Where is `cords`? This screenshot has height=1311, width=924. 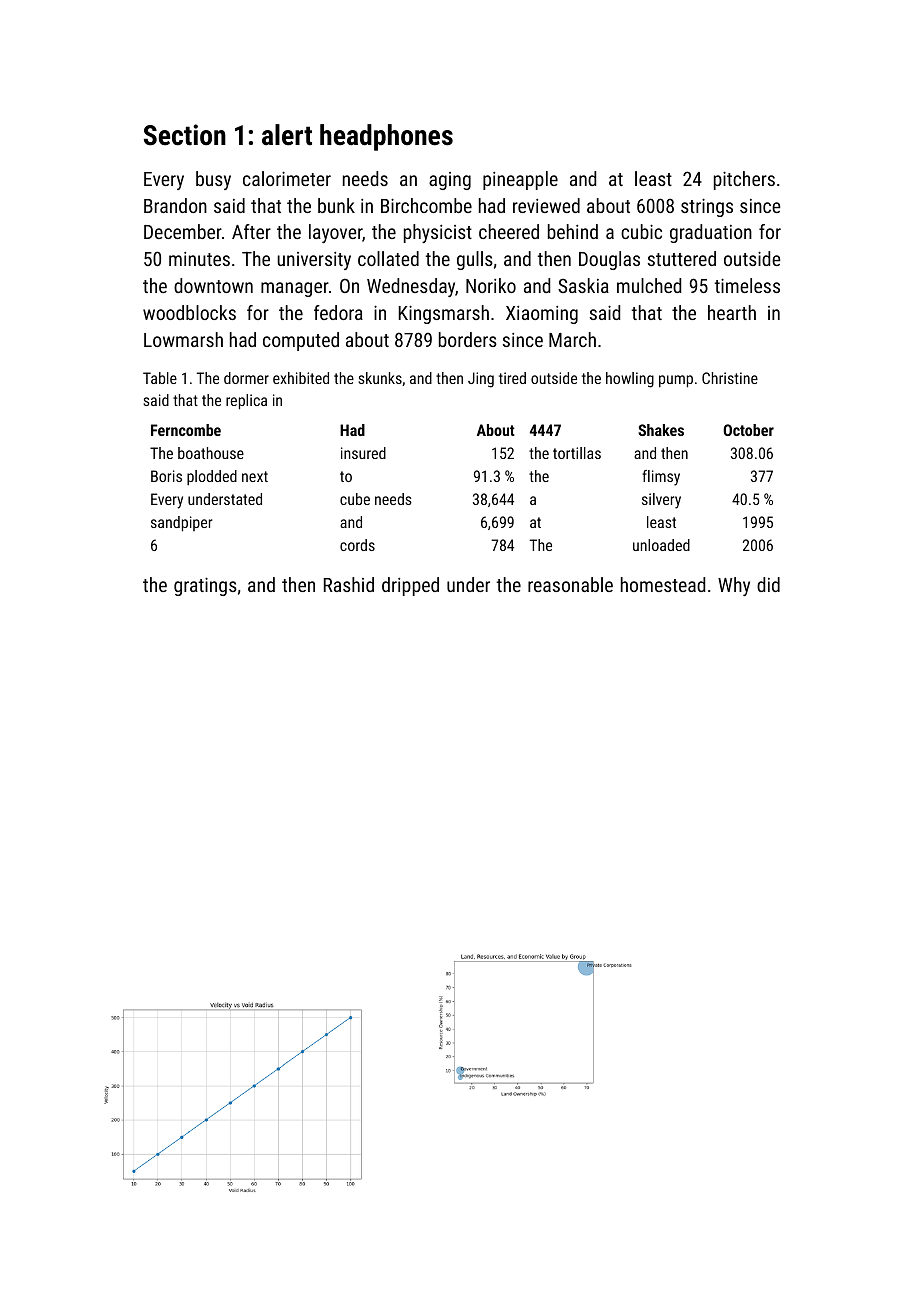
cords is located at coordinates (357, 545).
